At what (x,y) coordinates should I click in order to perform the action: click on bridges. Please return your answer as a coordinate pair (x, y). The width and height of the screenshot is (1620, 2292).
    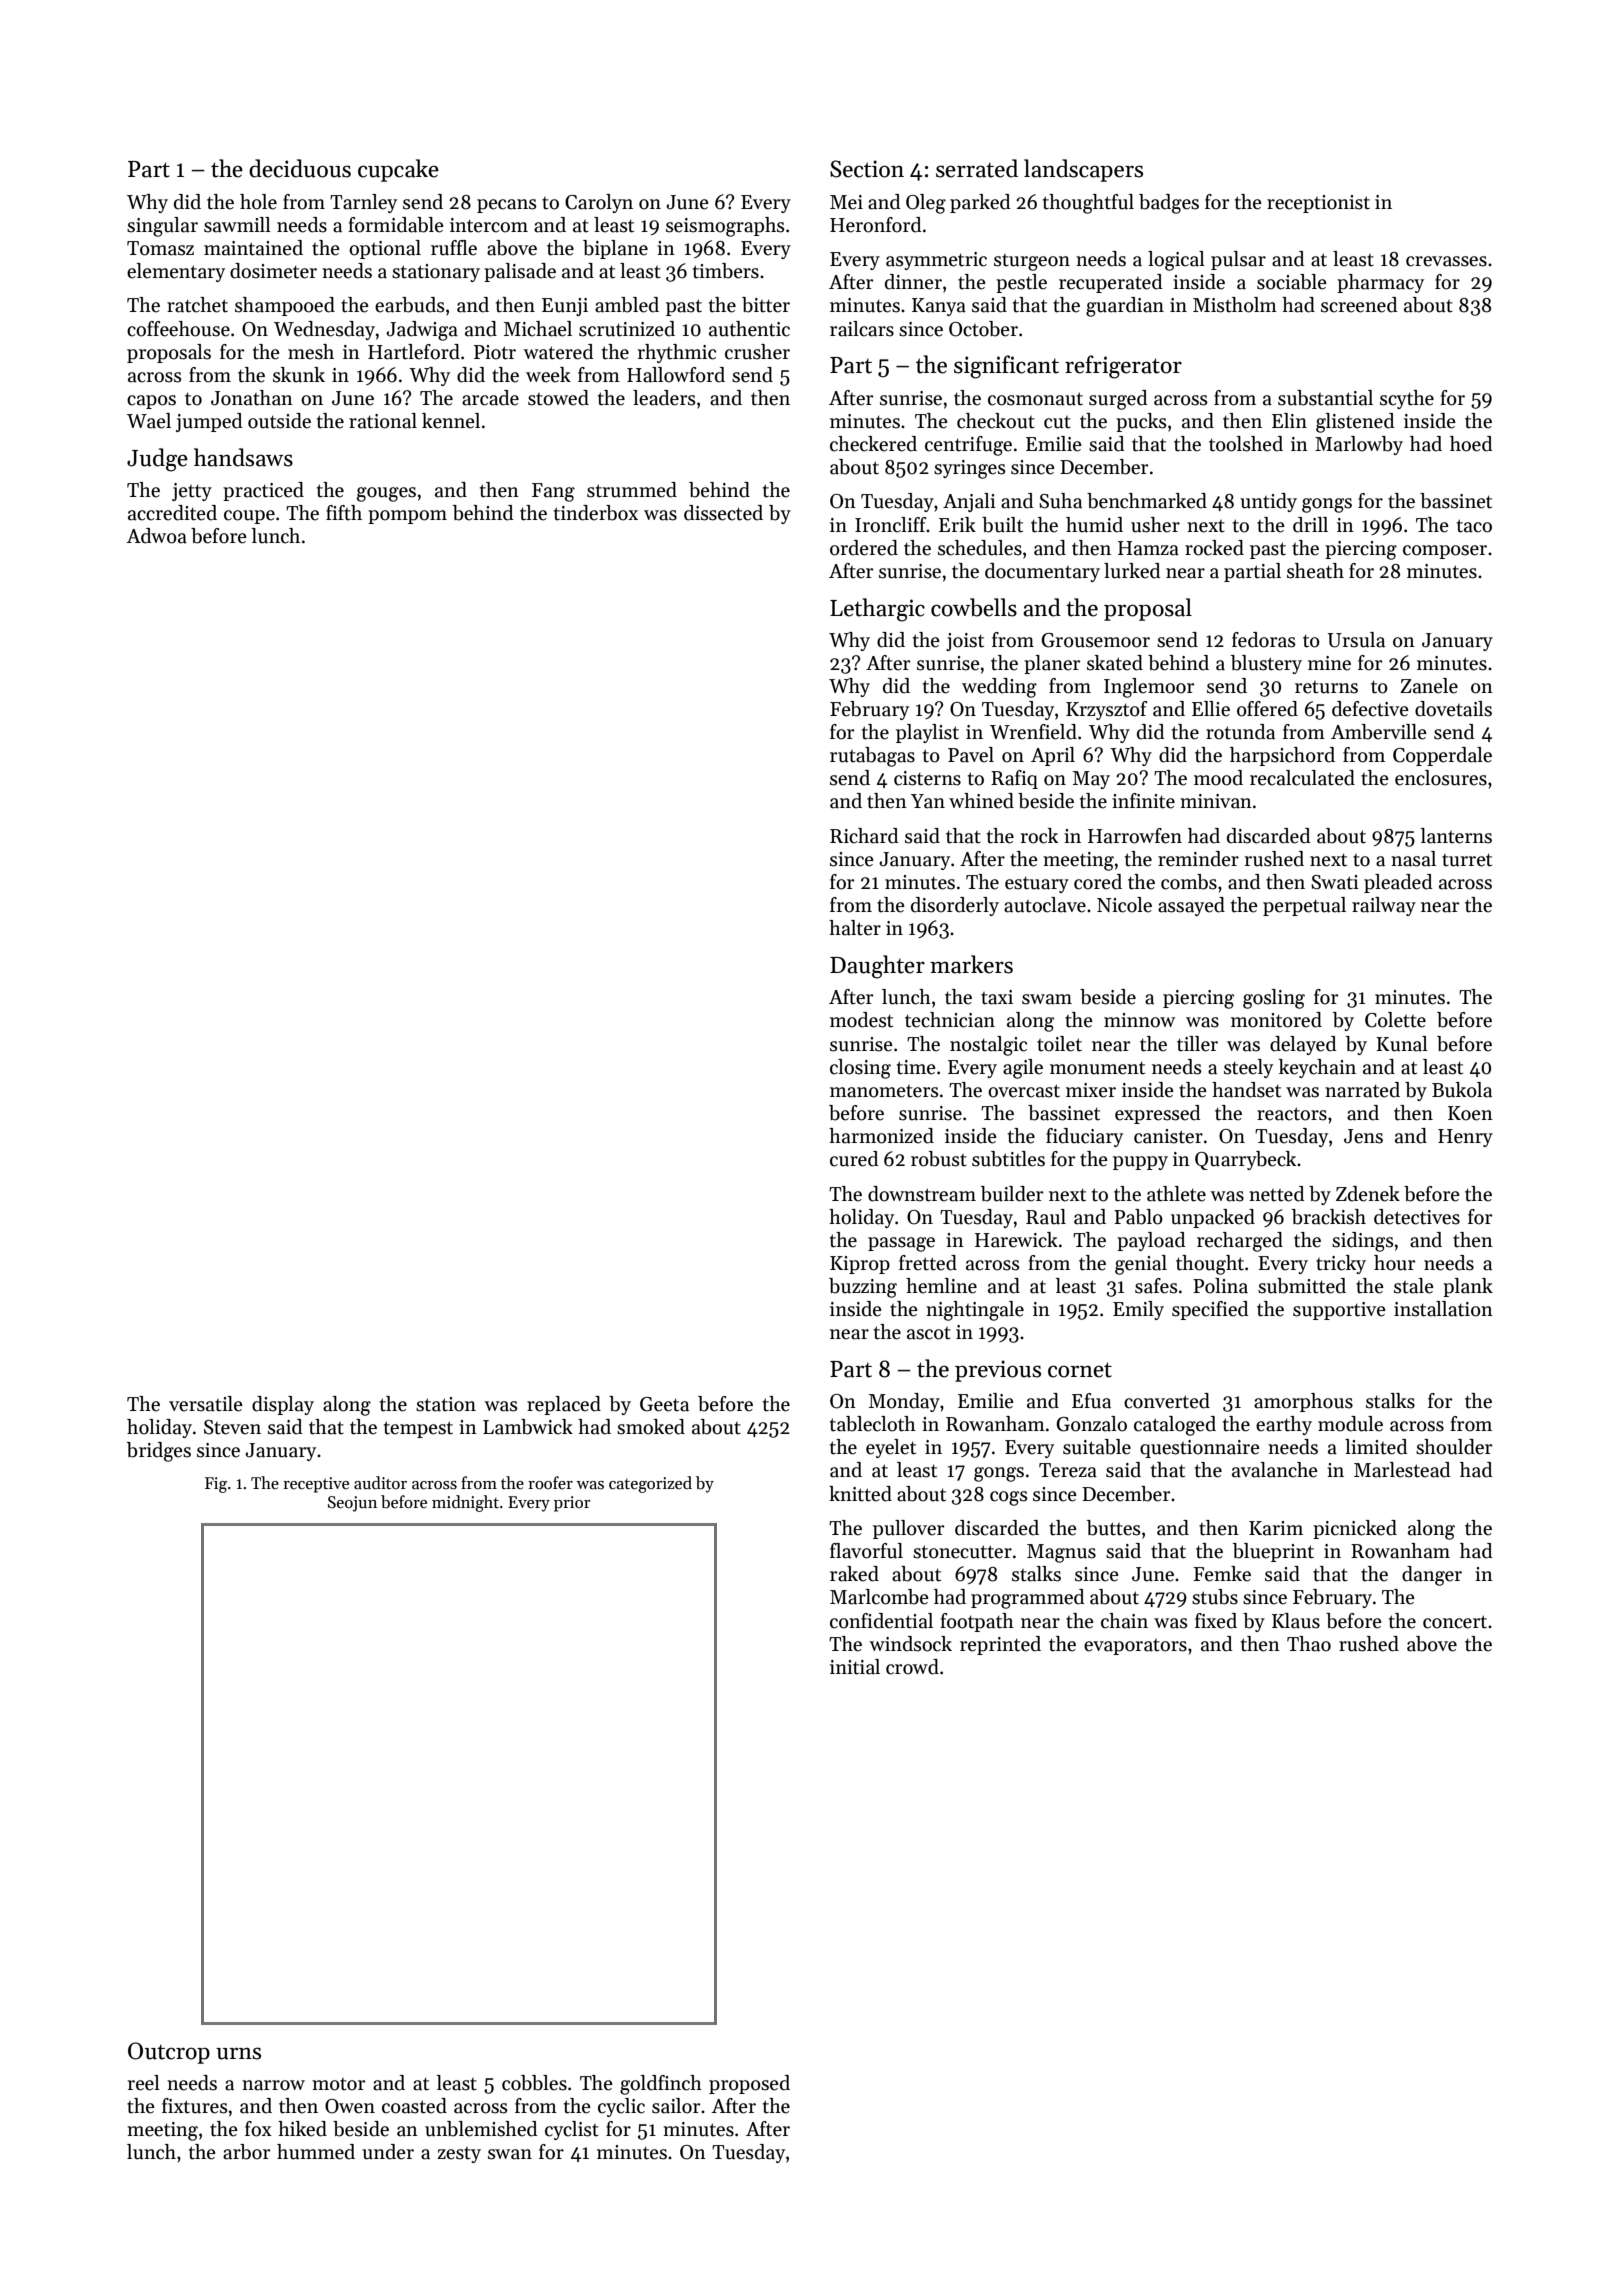
    Looking at the image, I should click on (159, 1452).
